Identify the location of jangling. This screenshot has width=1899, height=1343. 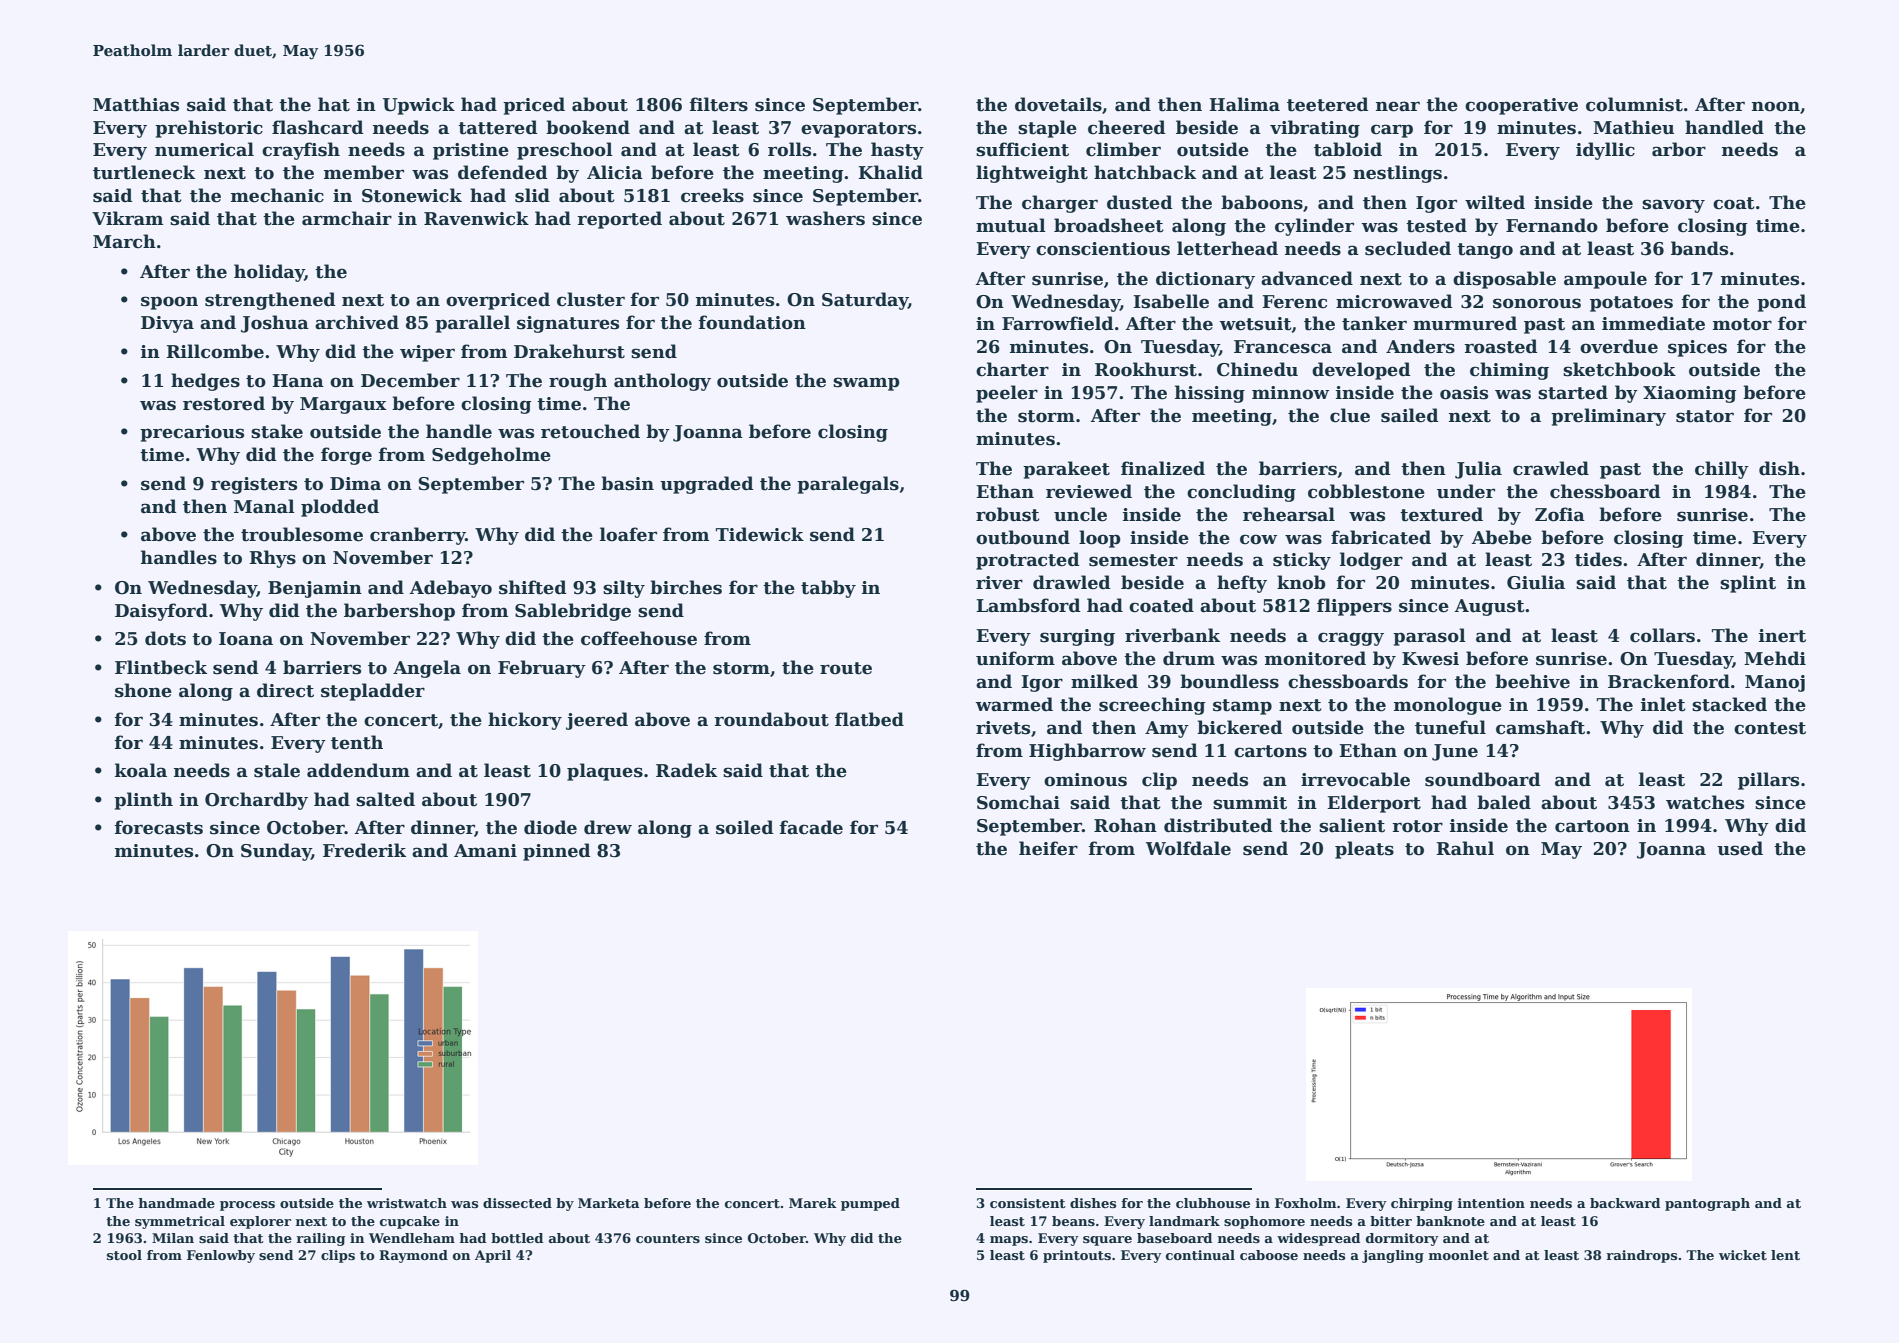
(1393, 1256).
